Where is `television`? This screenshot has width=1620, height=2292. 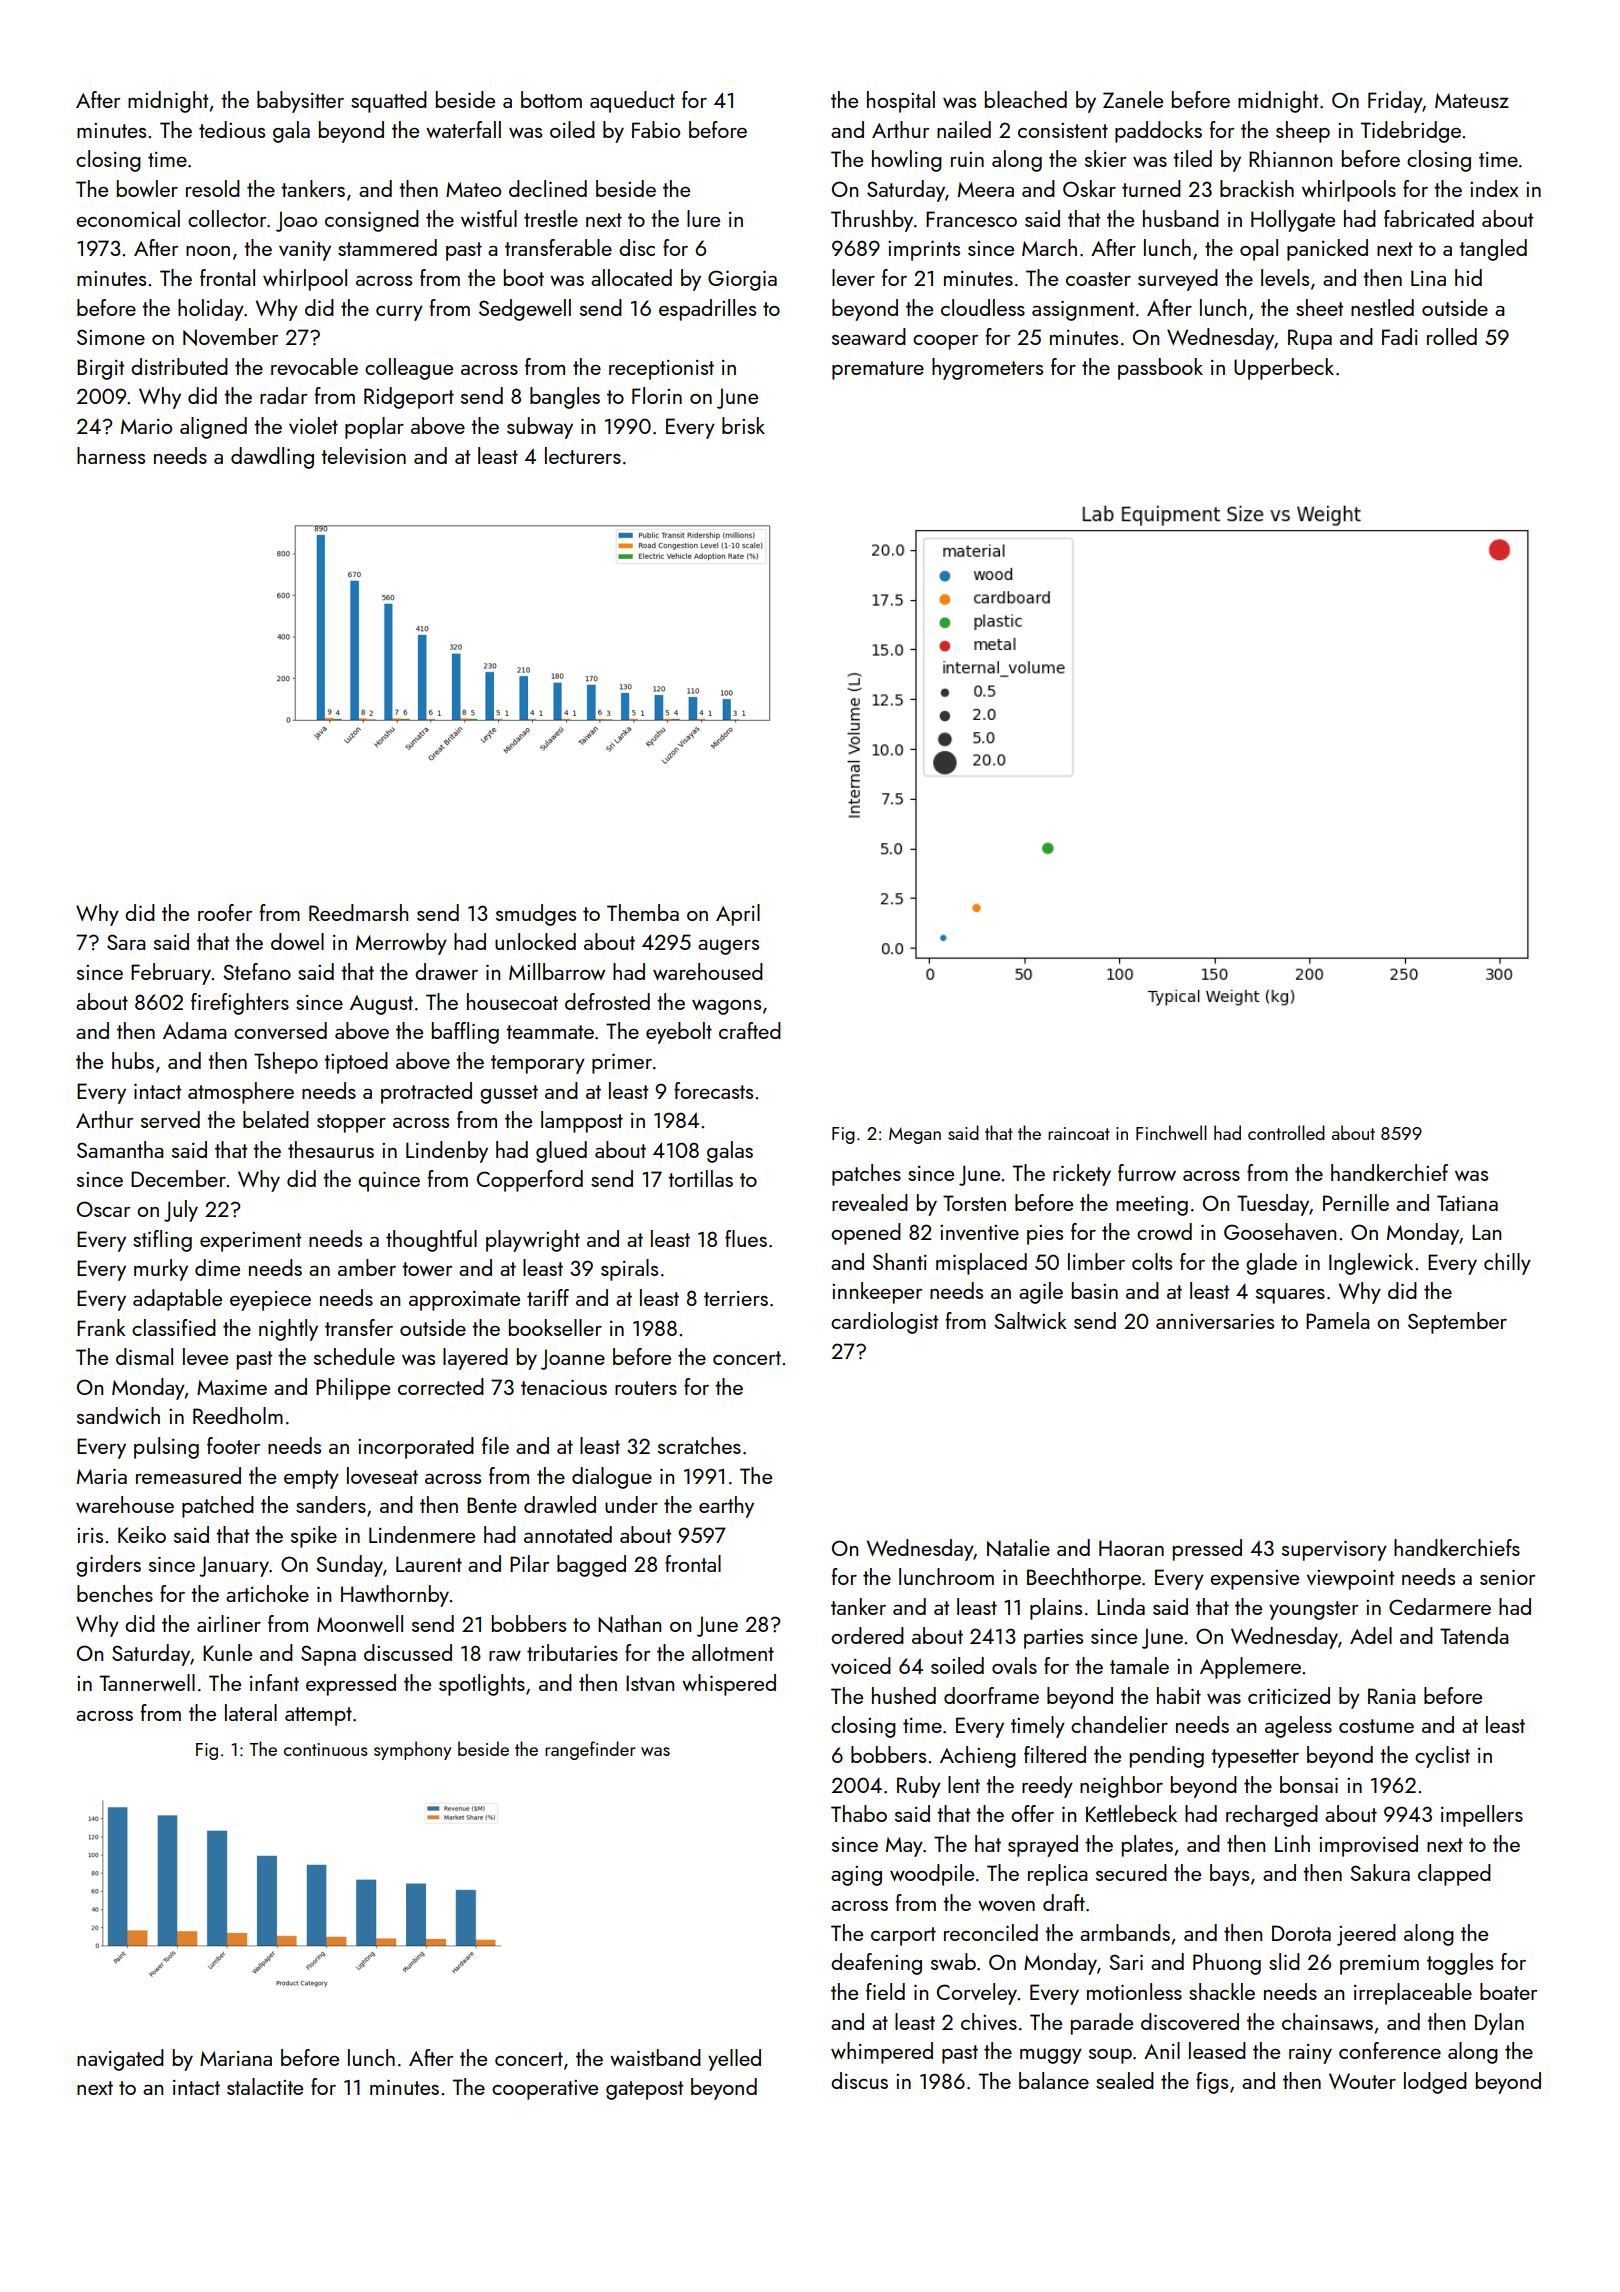
television is located at coordinates (363, 455).
